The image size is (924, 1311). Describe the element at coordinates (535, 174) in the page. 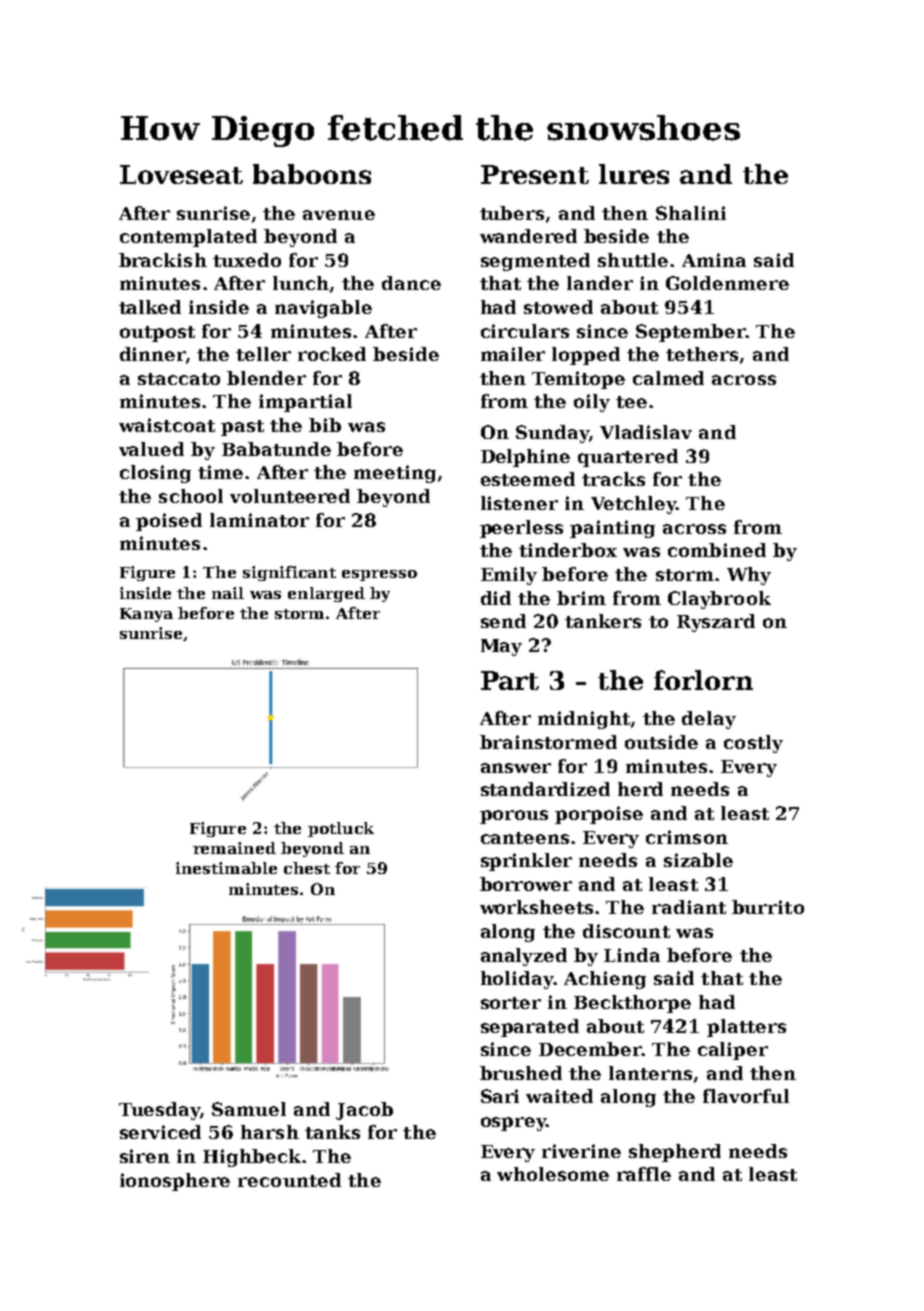

I see `Present` at that location.
